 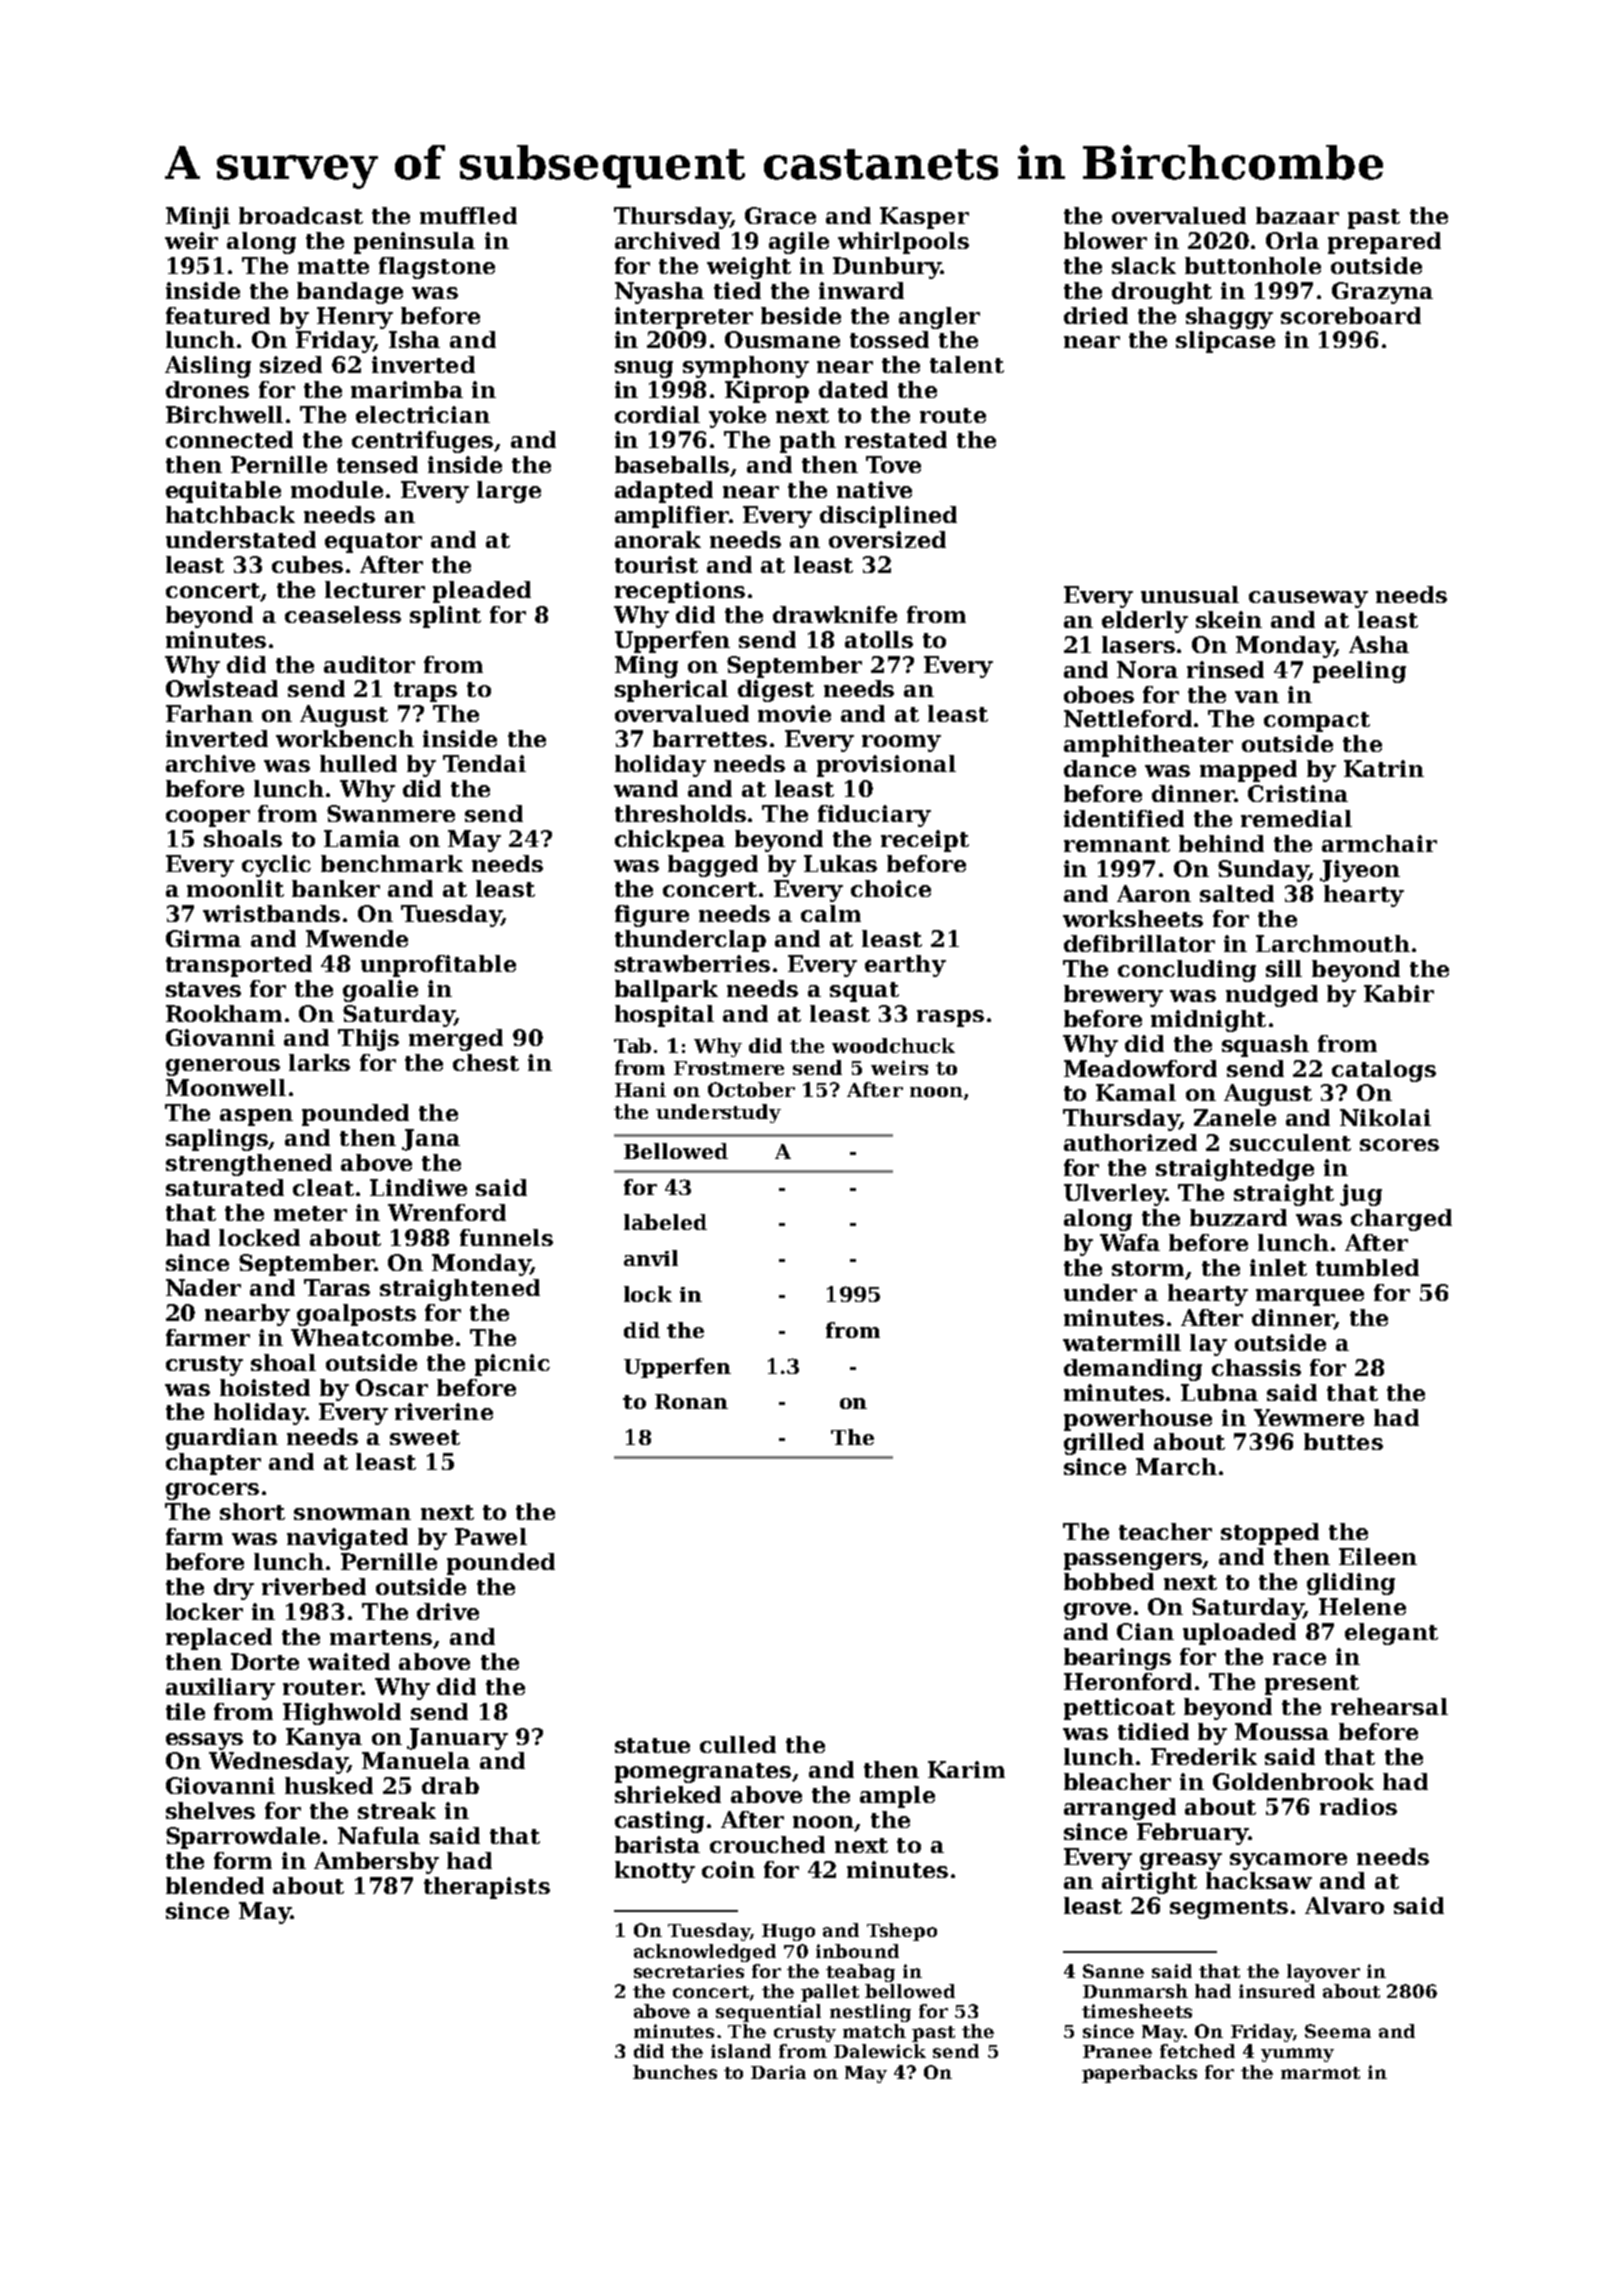 I want to click on interpreter, so click(x=684, y=318).
